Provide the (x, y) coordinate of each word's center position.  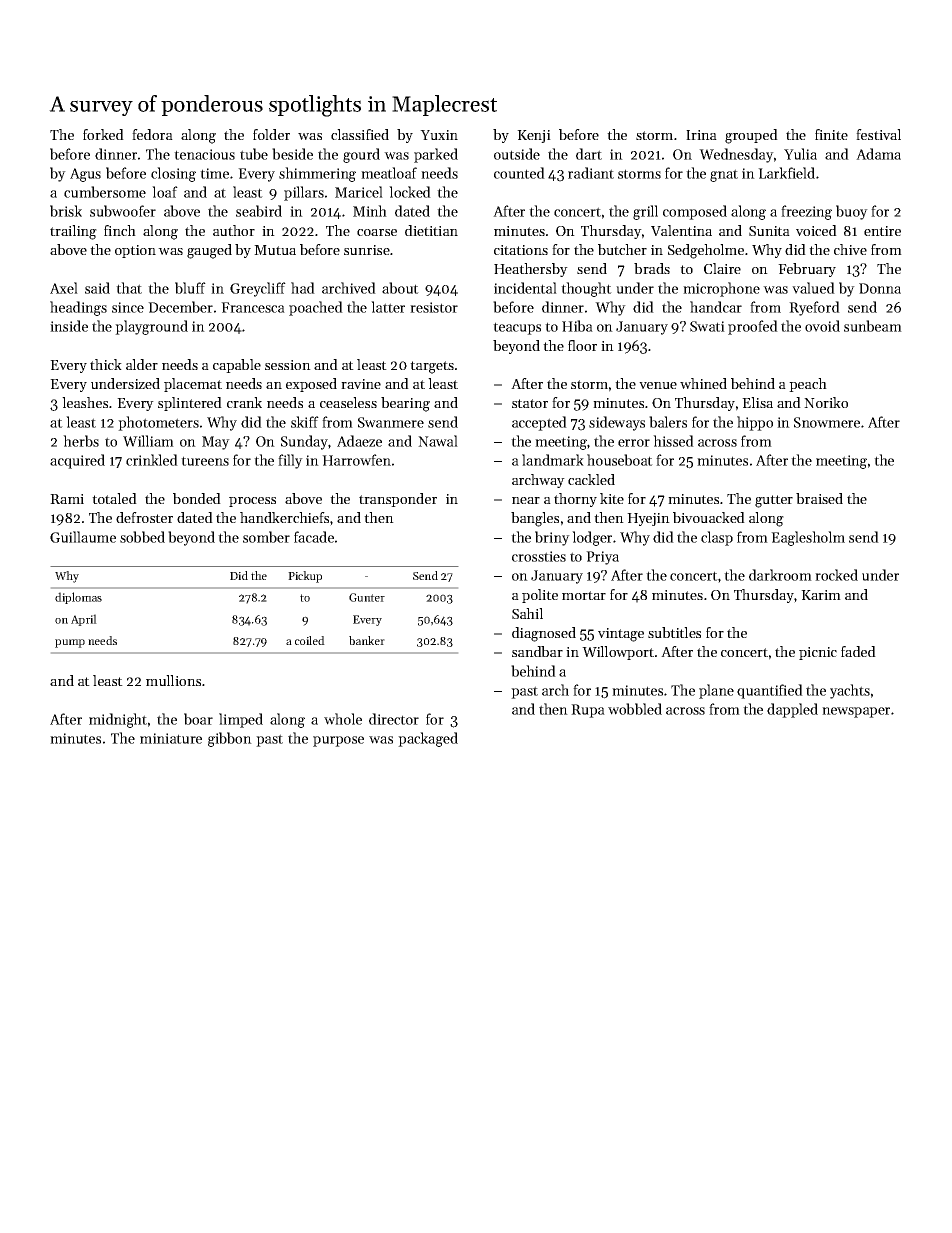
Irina (701, 135)
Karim (821, 595)
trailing (73, 232)
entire (882, 231)
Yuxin (439, 135)
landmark (553, 460)
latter (388, 307)
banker (367, 640)
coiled (310, 640)
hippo (755, 423)
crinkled (152, 460)
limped (241, 720)
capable (237, 366)
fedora (152, 134)
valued (813, 288)
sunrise (367, 250)
